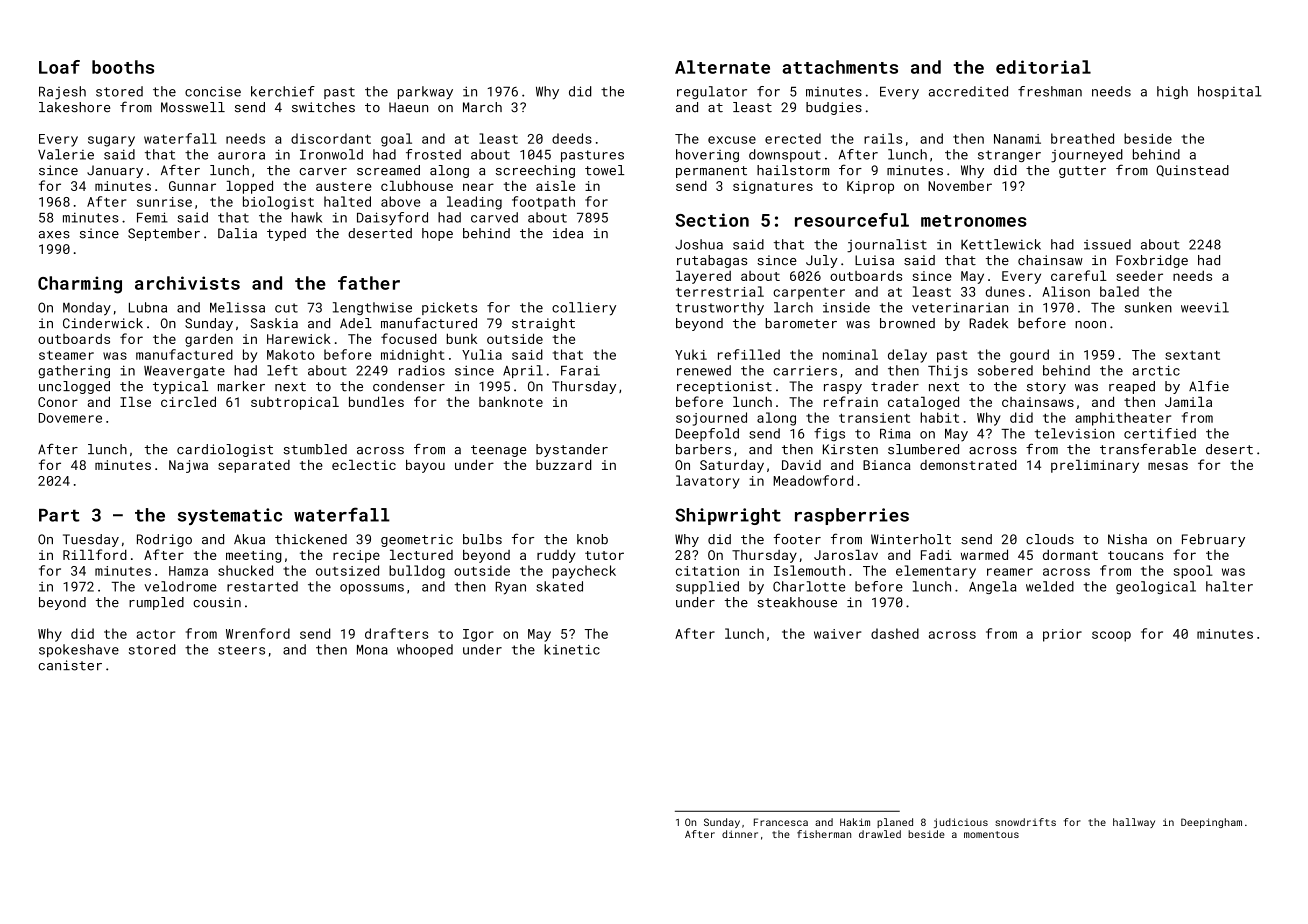 The width and height of the document is (1308, 924). I want to click on booths, so click(123, 67).
